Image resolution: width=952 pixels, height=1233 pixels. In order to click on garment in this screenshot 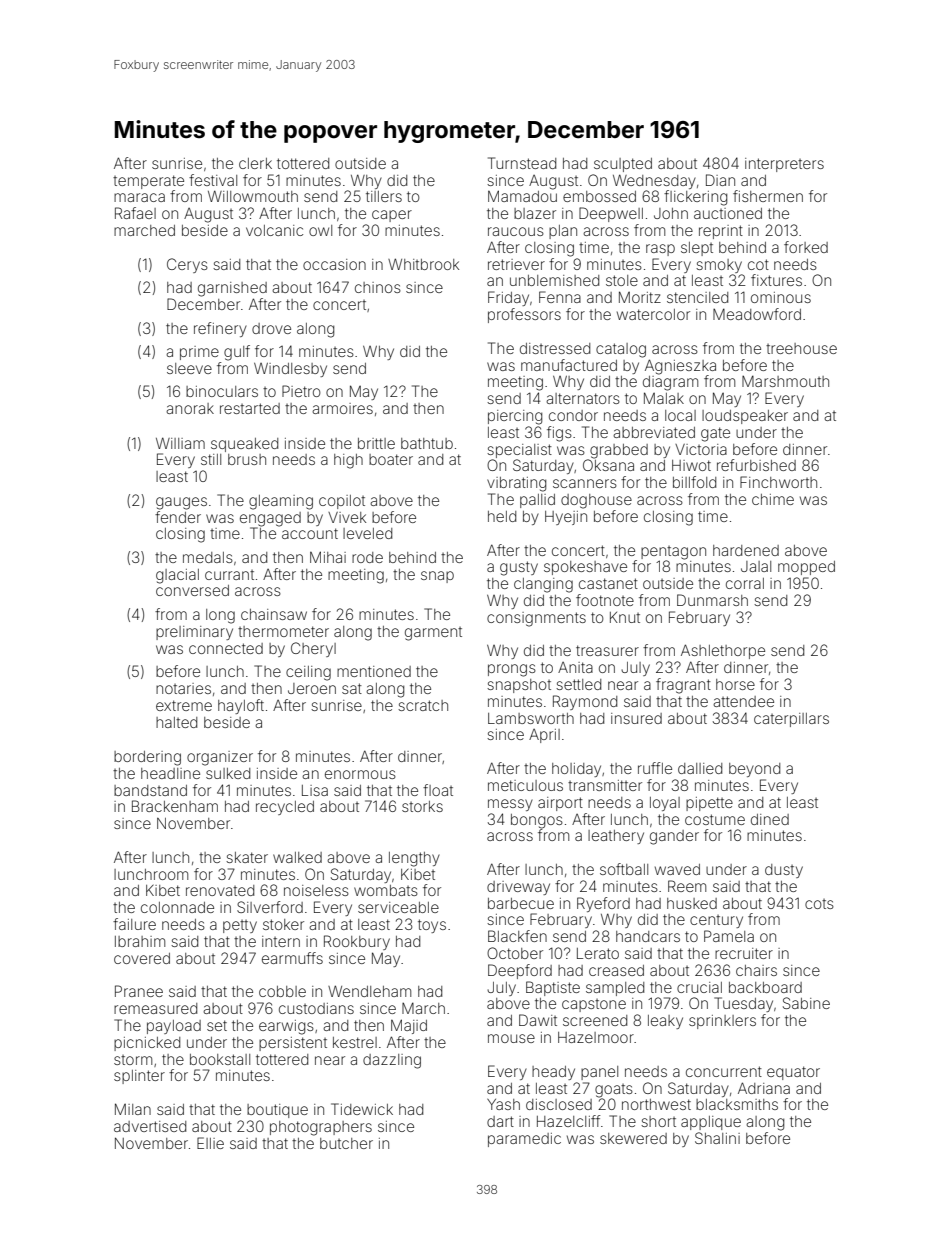, I will do `click(433, 634)`.
